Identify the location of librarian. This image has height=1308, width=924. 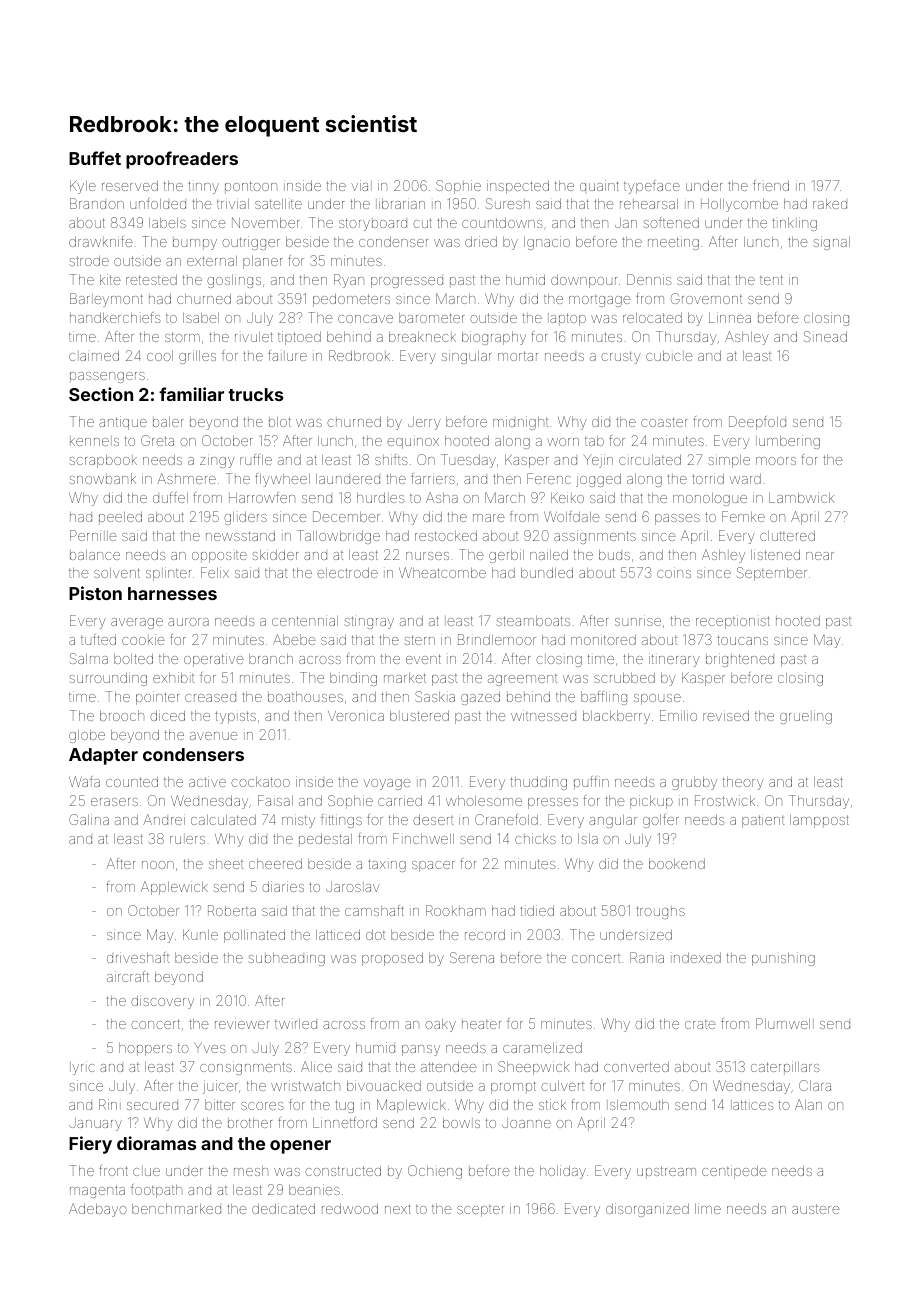
(400, 203).
